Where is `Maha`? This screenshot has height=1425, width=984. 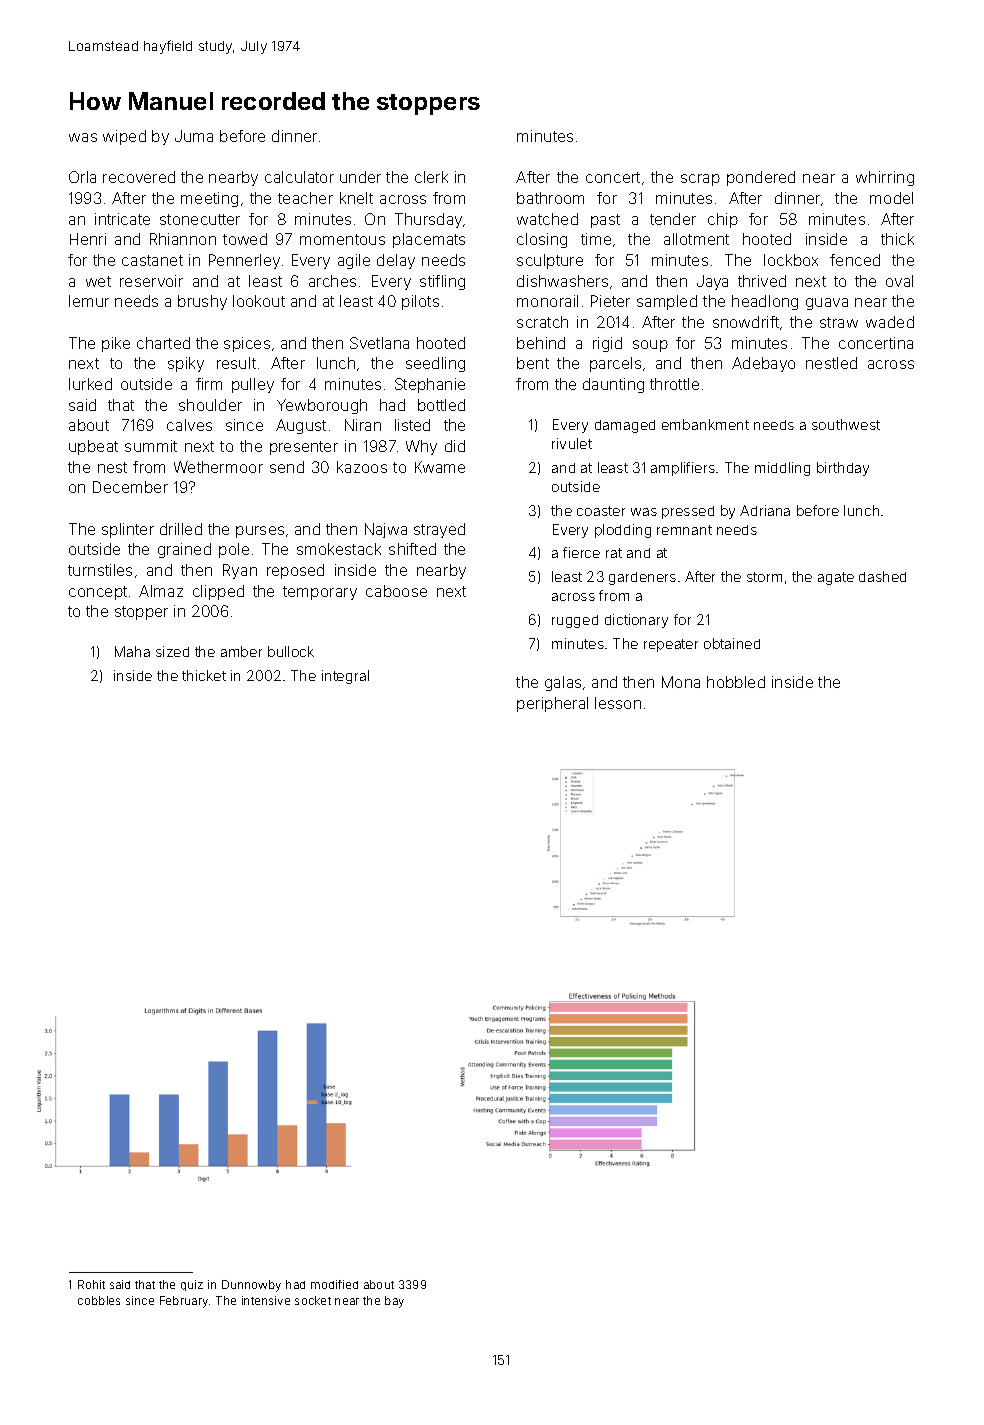 Maha is located at coordinates (132, 651).
